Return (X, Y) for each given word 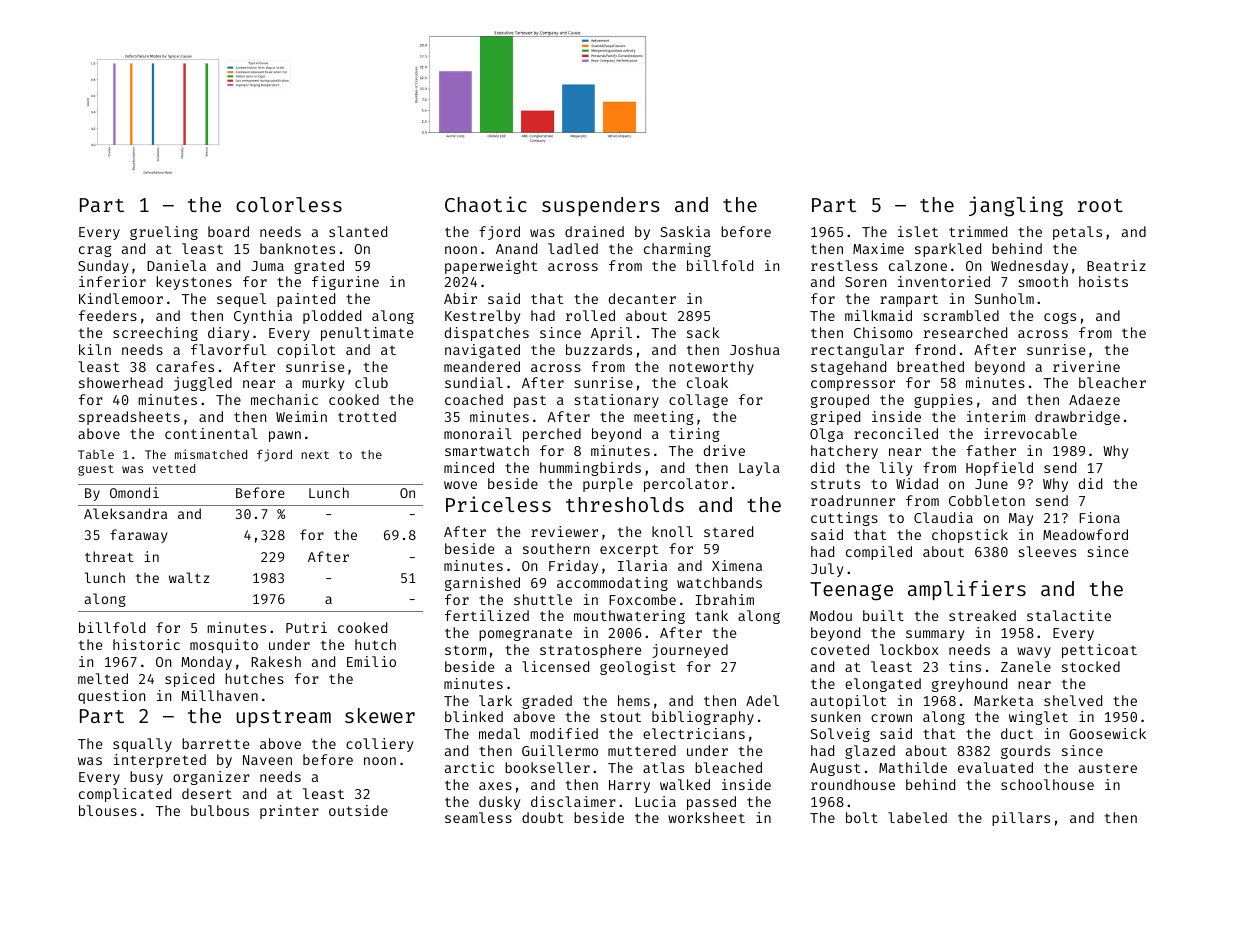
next (315, 455)
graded (547, 702)
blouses (108, 810)
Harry (629, 786)
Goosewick (1107, 733)
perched (552, 435)
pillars (1021, 819)
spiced (189, 680)
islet (918, 231)
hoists (1103, 281)
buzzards (599, 349)
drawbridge (1077, 418)
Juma (267, 266)
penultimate (367, 334)
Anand (516, 248)
